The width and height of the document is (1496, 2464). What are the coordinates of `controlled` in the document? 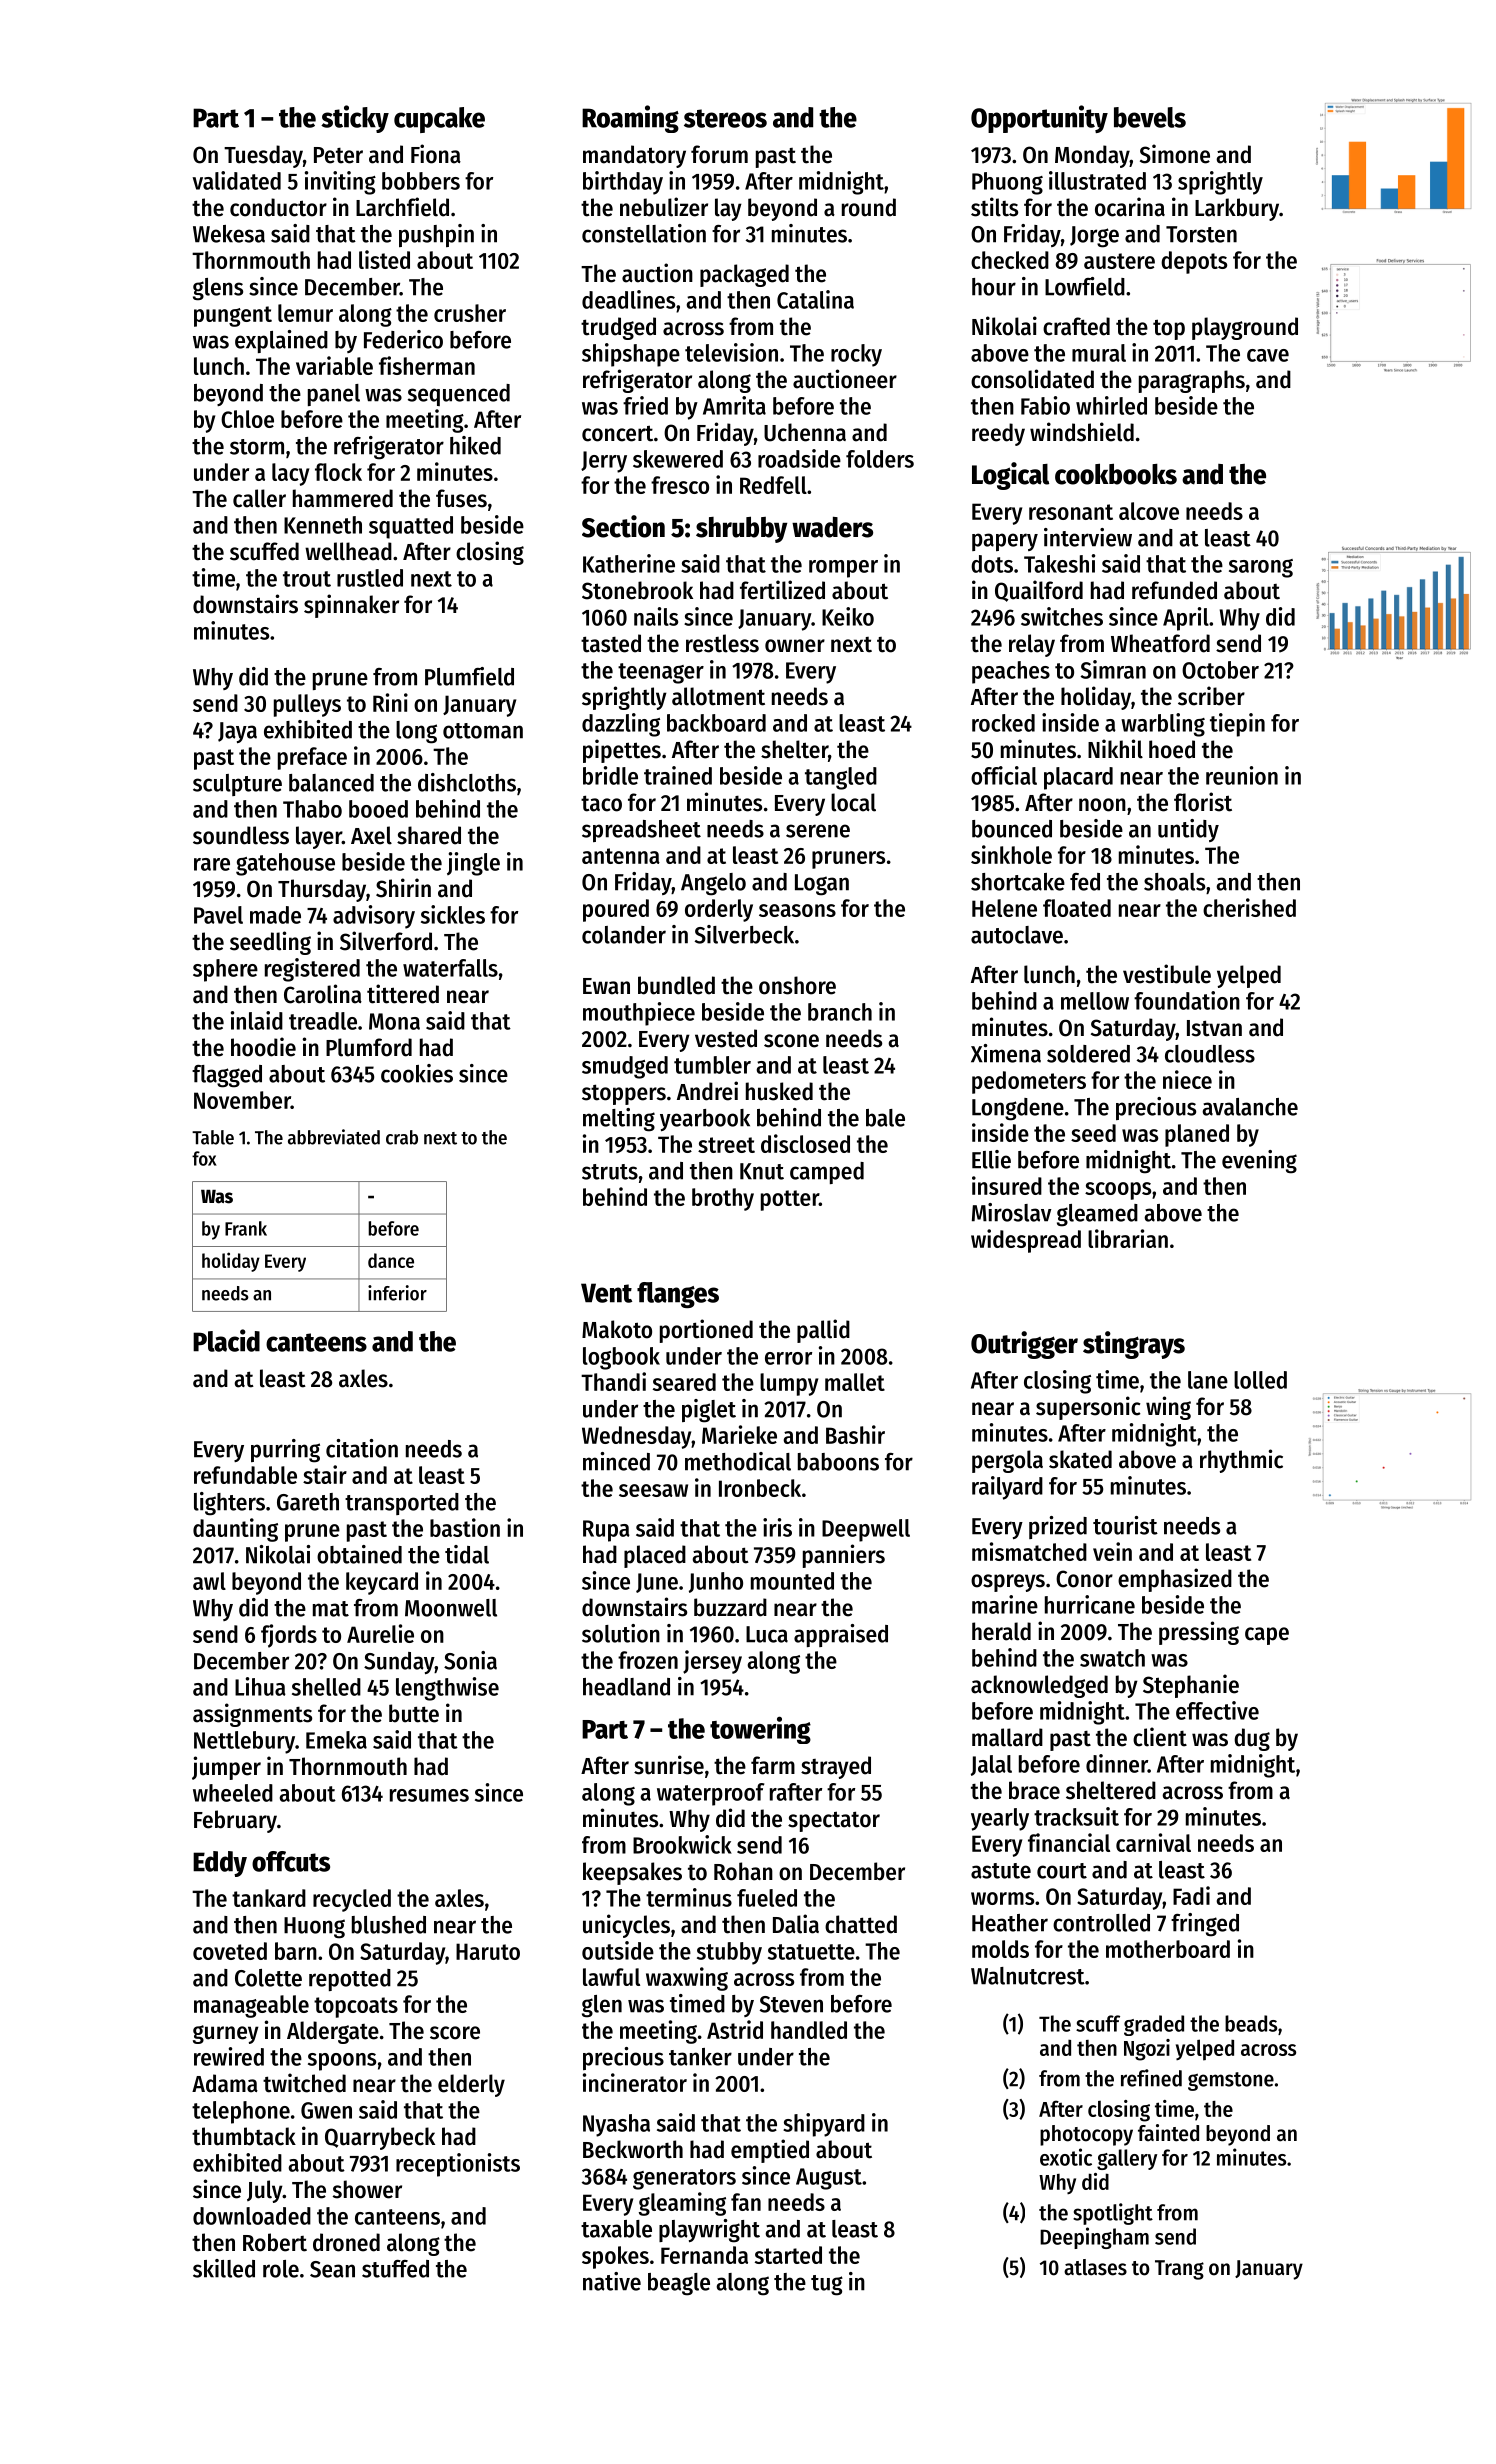 It's located at (1101, 1923).
